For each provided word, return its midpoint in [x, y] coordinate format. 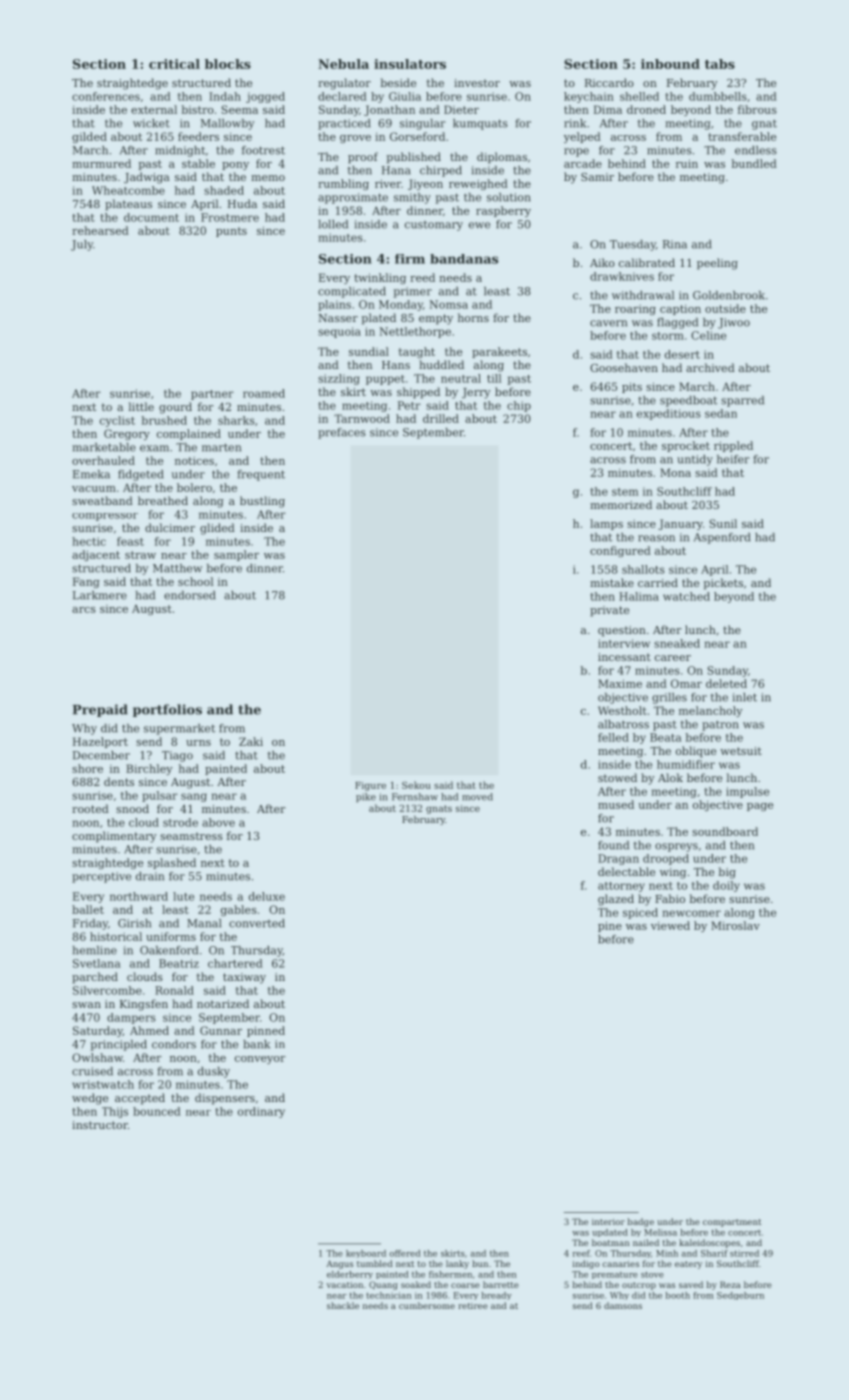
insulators [410, 64]
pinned [266, 1031]
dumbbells [718, 96]
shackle [343, 1305]
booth [678, 1295]
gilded [89, 137]
